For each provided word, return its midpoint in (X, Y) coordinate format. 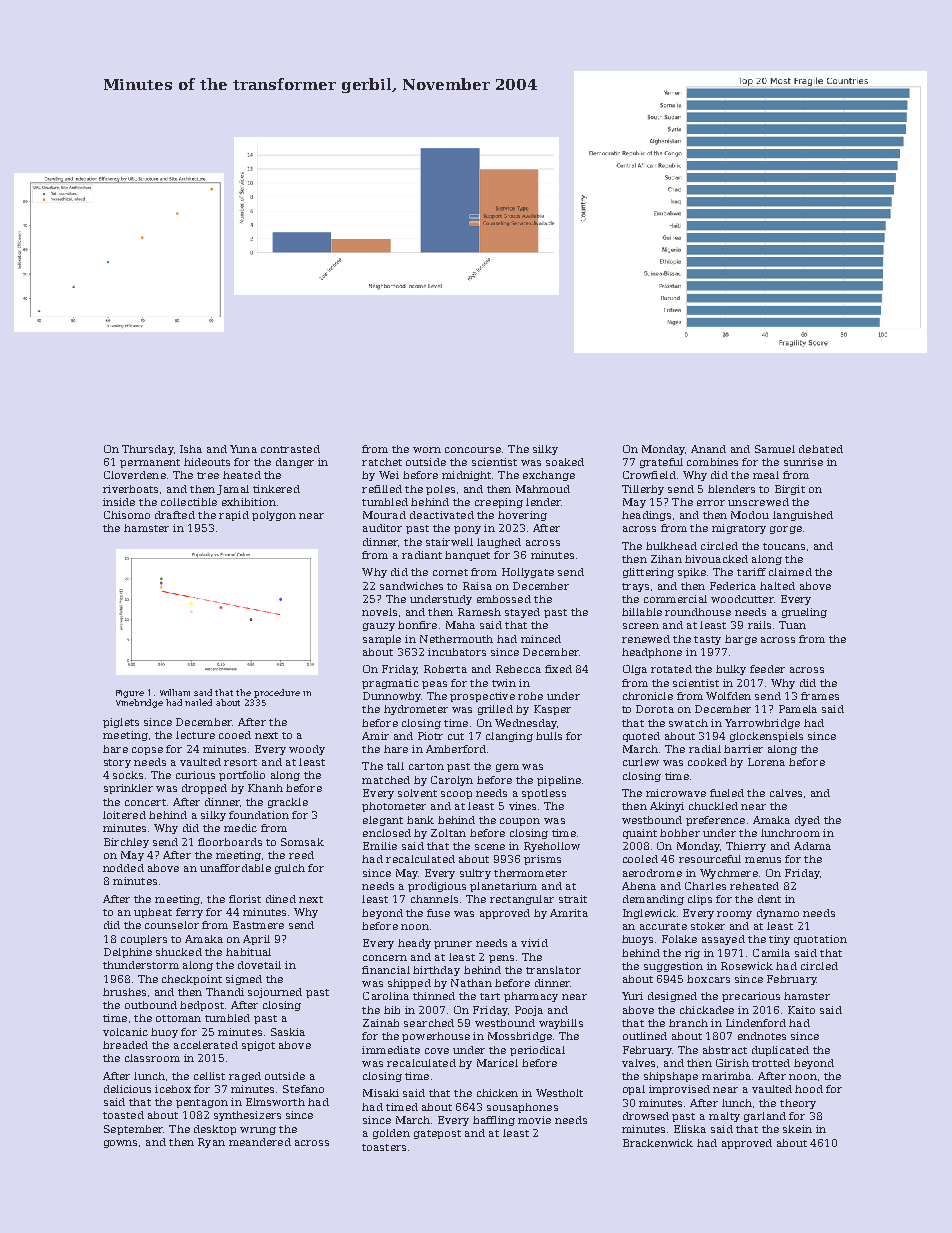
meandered (260, 1142)
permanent (150, 463)
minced (541, 639)
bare (115, 749)
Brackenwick (658, 1143)
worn (427, 450)
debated (821, 449)
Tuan (792, 625)
